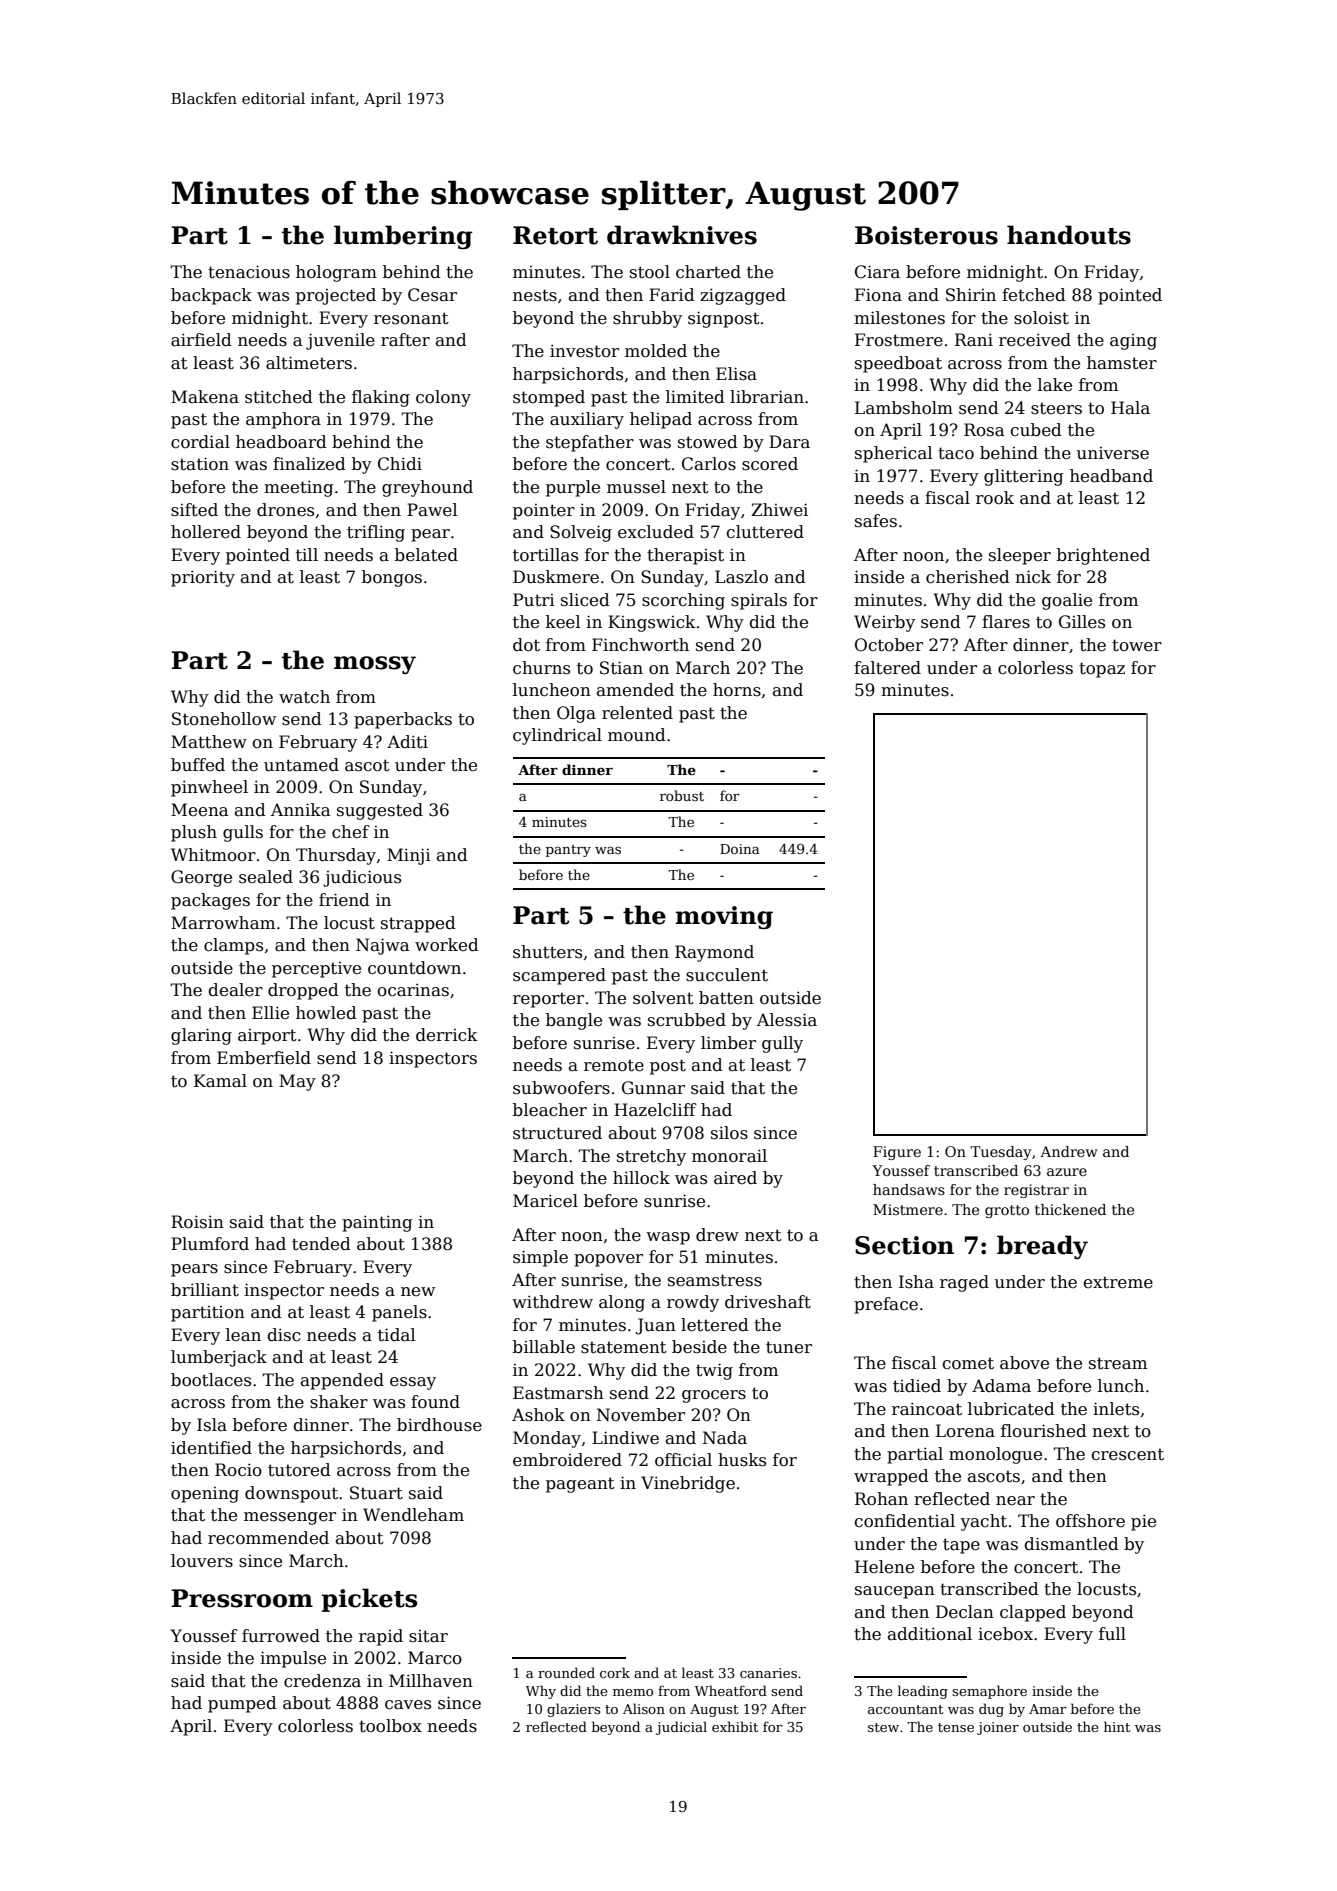 Image resolution: width=1337 pixels, height=1891 pixels. I want to click on derrick, so click(447, 1035).
